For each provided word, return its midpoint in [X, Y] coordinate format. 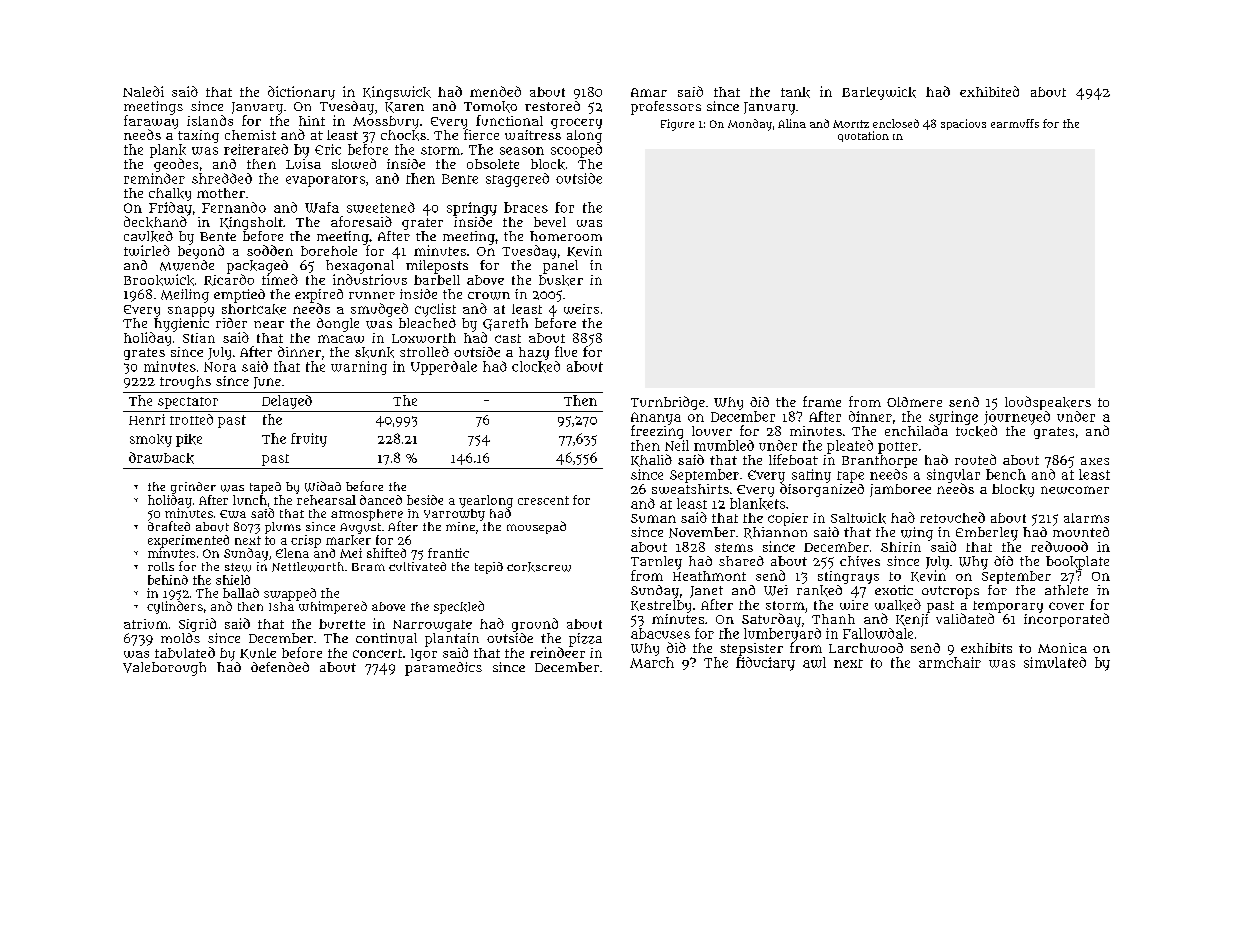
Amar [649, 92]
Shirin [901, 547]
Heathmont [709, 576]
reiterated [256, 149]
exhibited [989, 91]
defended [280, 667]
